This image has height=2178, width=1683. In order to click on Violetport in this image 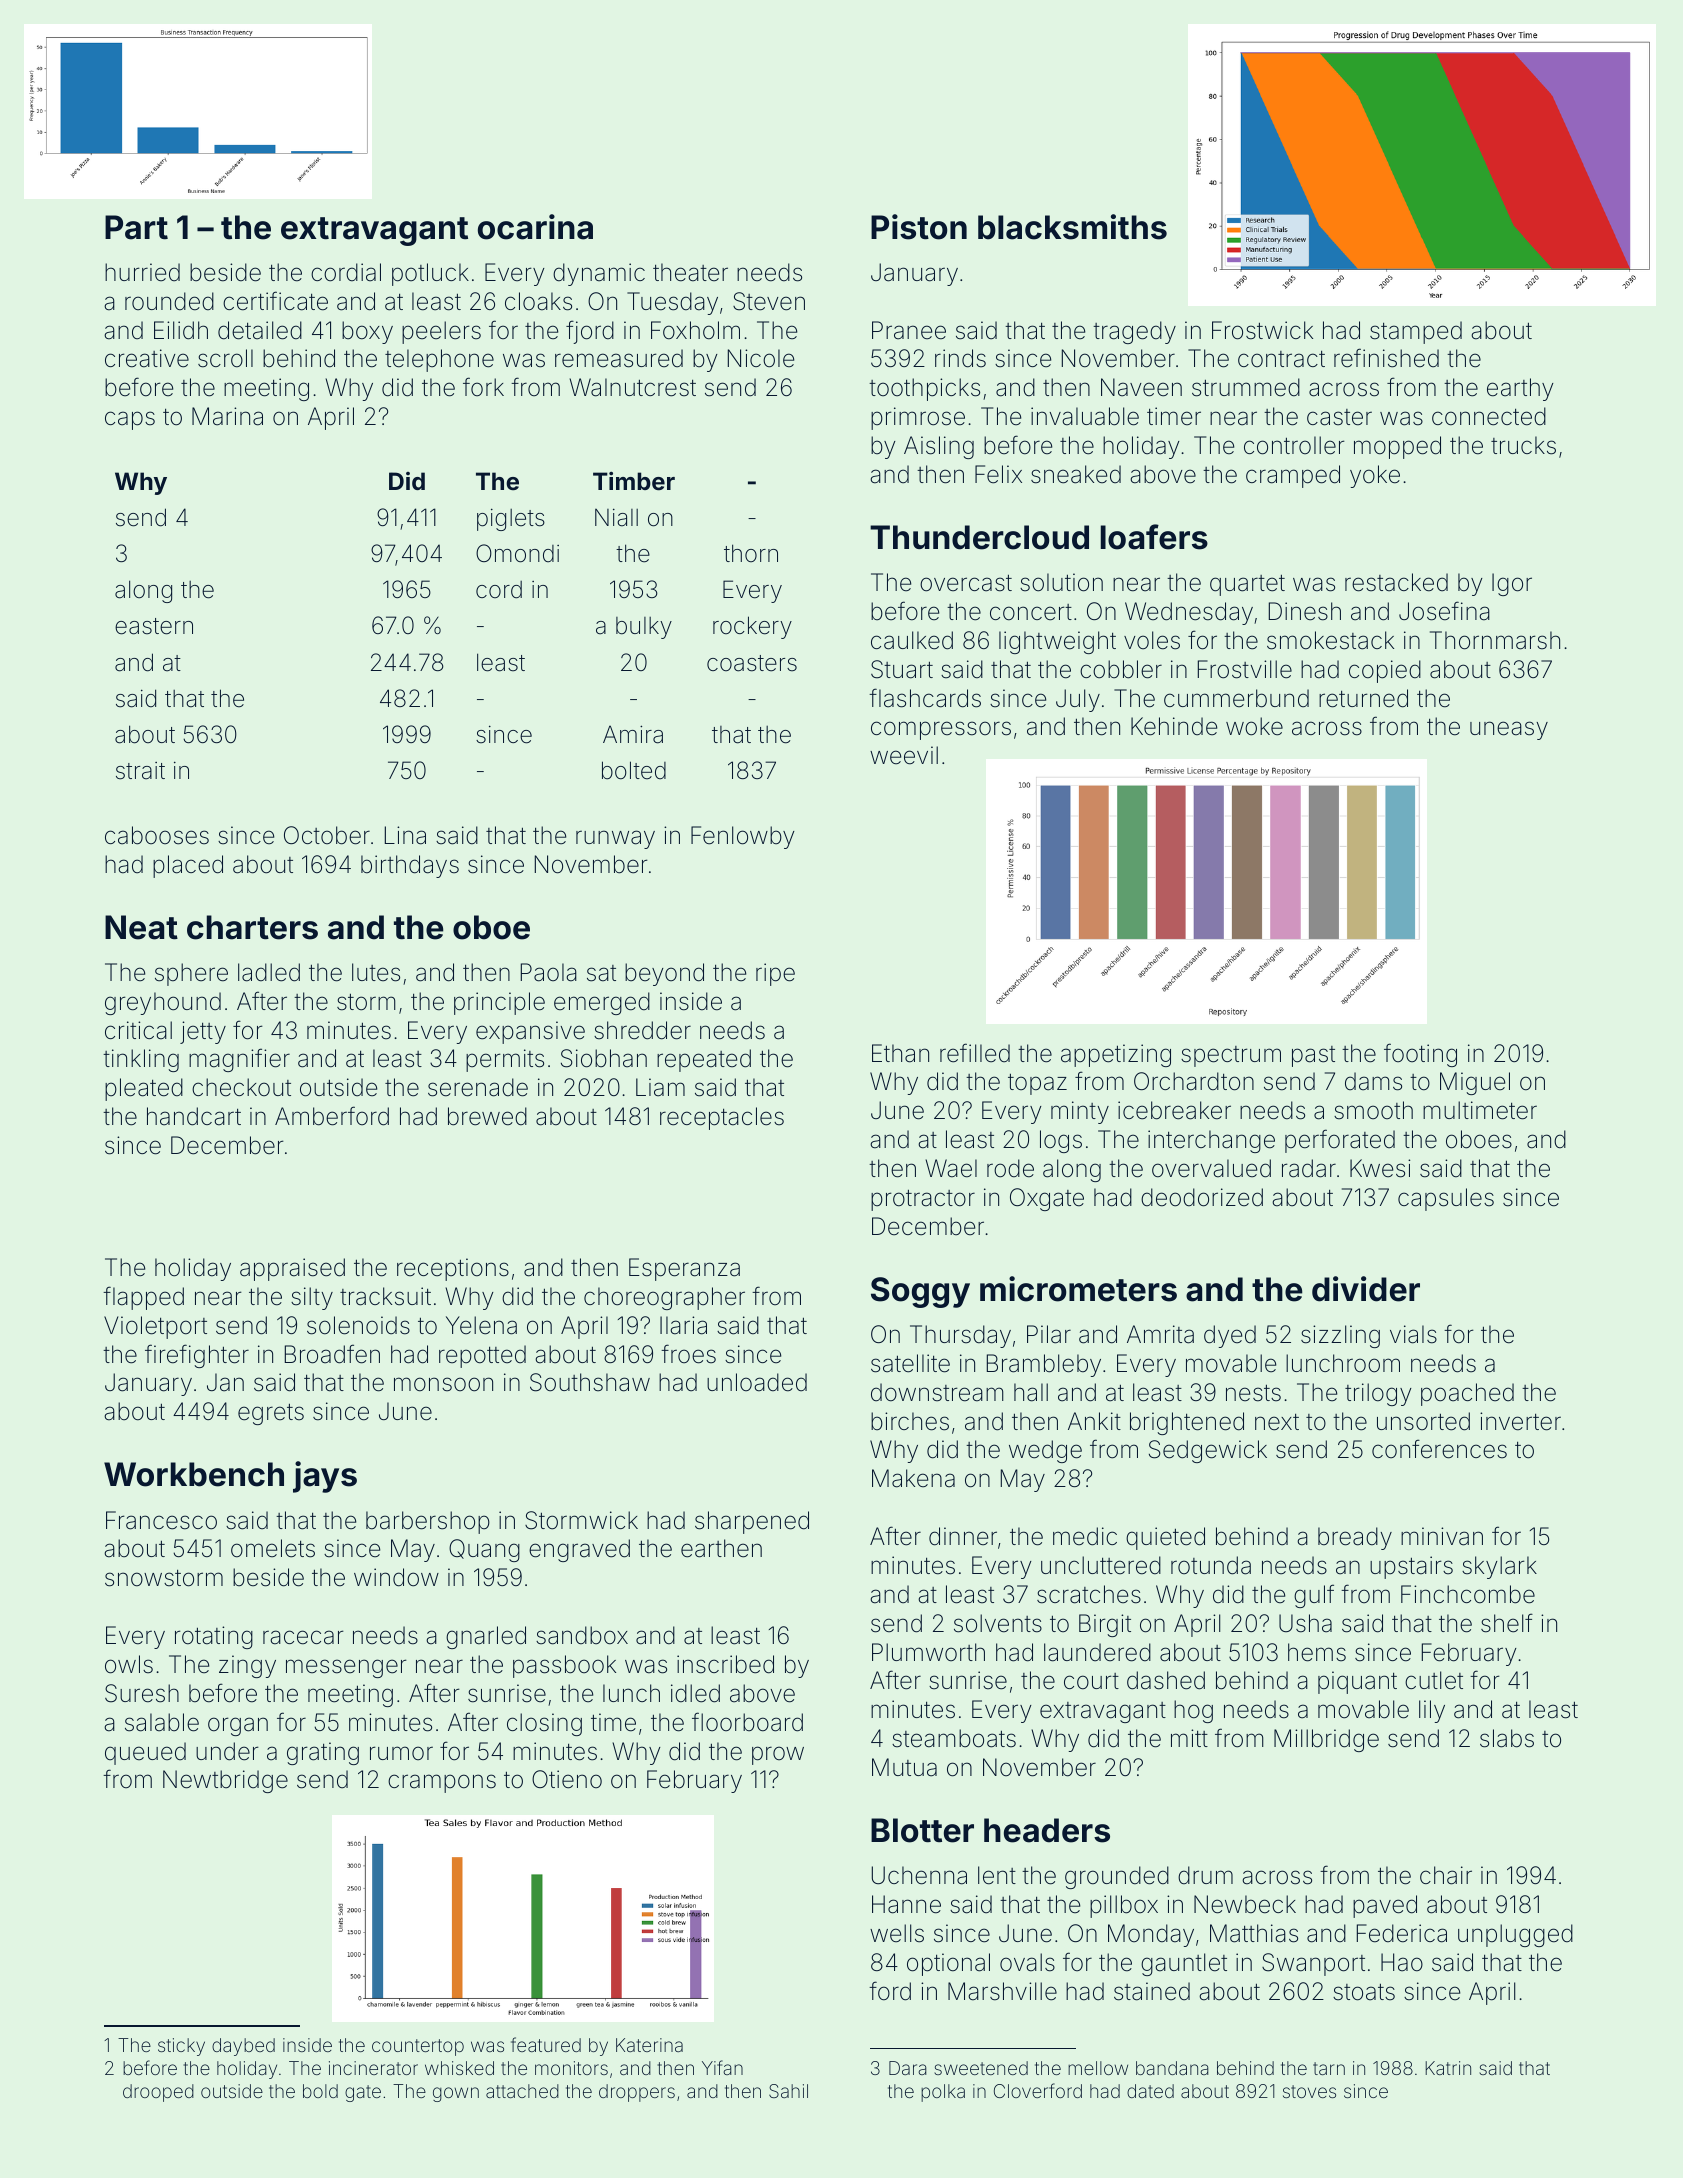, I will do `click(155, 1327)`.
